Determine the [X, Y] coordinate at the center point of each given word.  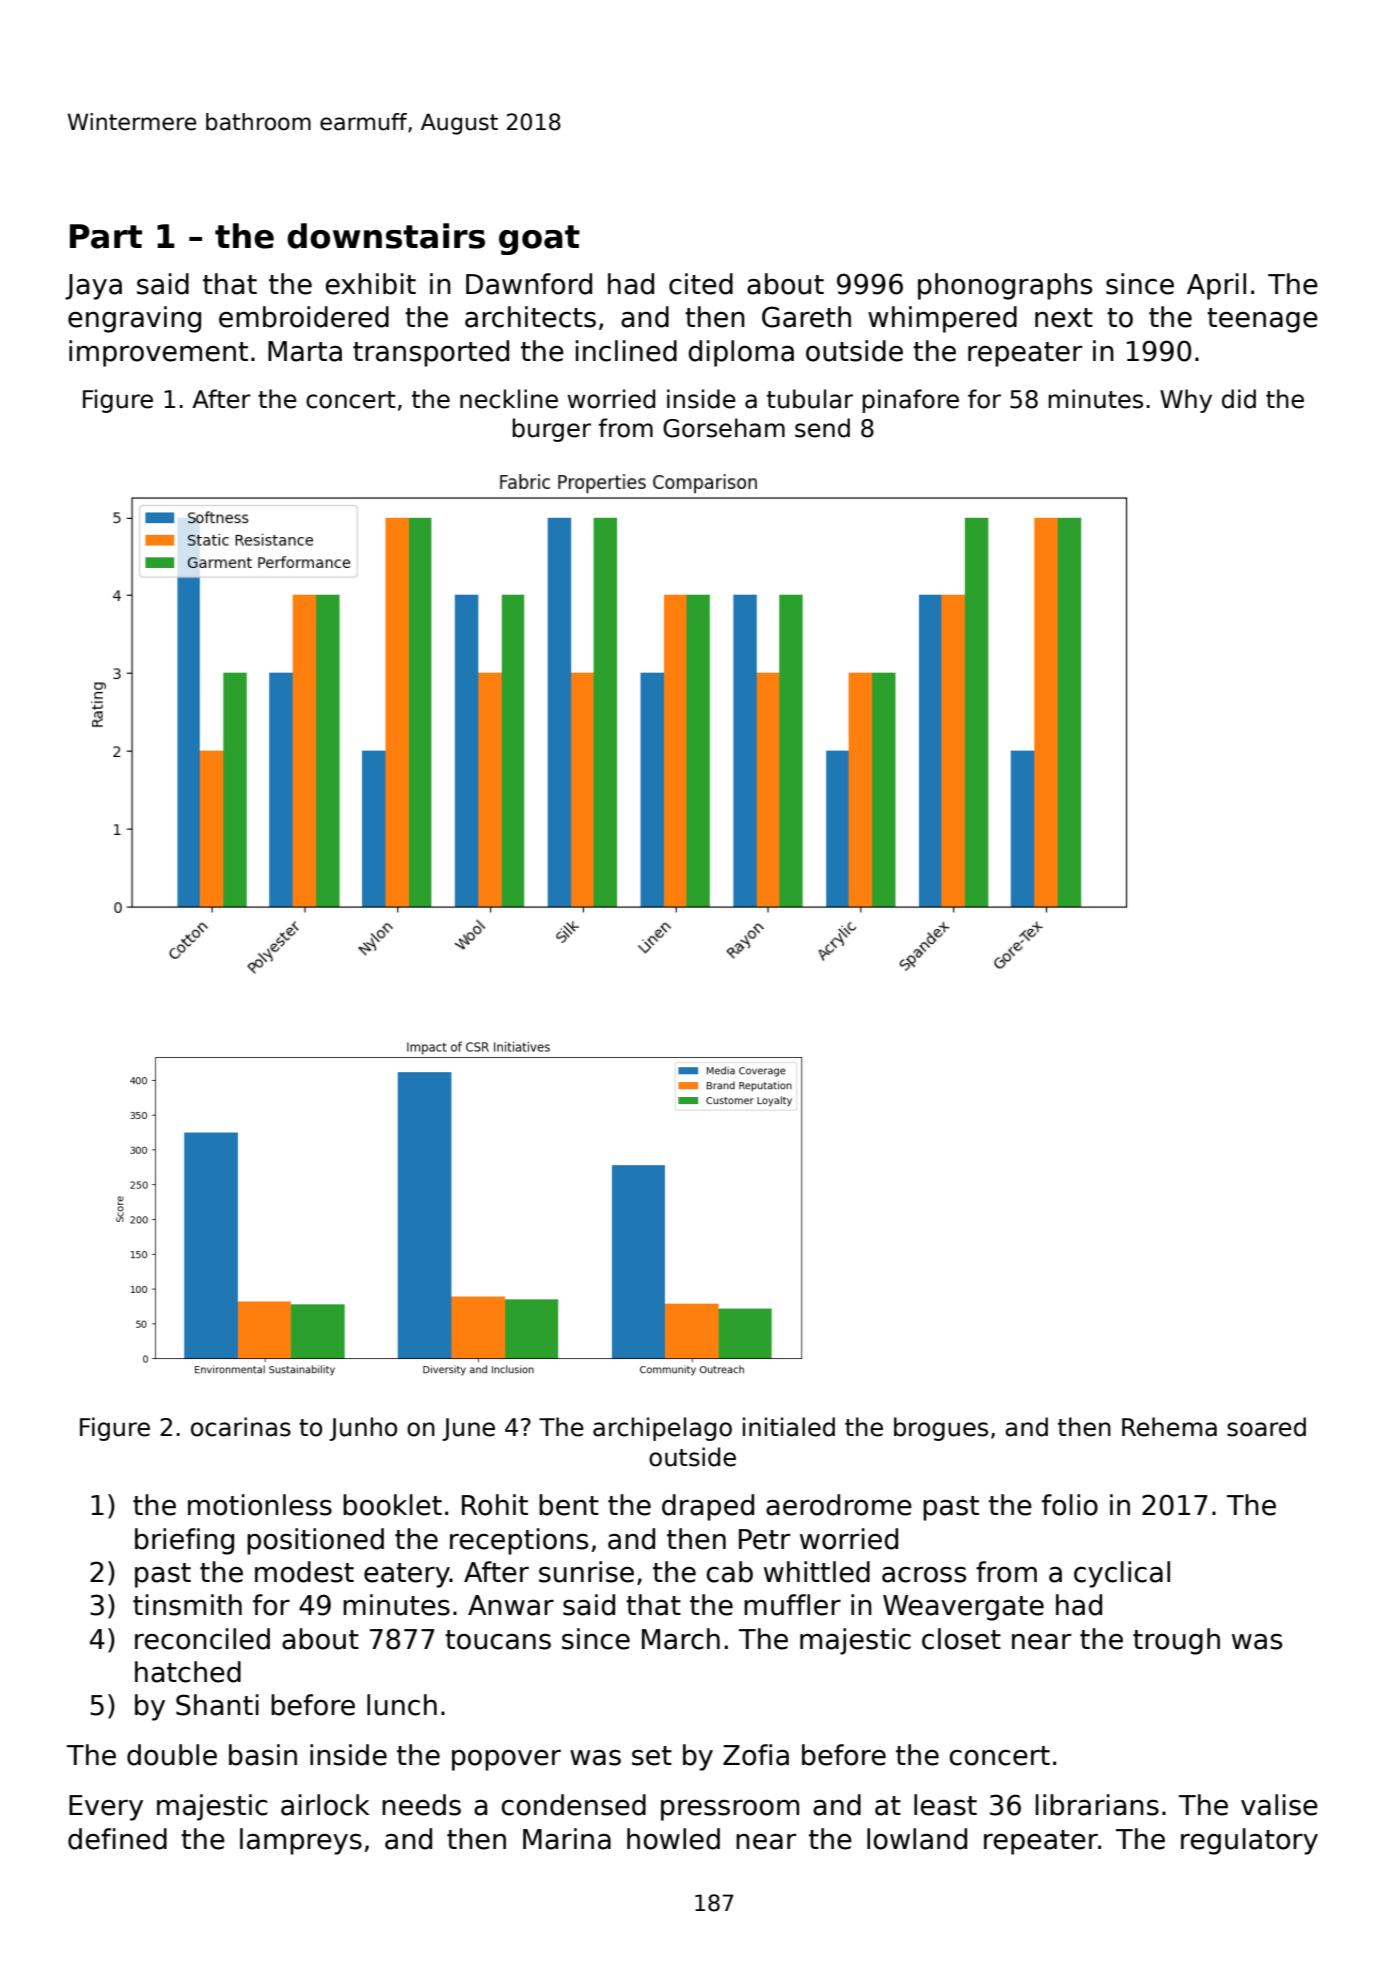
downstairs [386, 236]
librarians [1097, 1805]
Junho [363, 1429]
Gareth [806, 317]
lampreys [301, 1841]
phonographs [1005, 286]
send [822, 428]
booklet [392, 1505]
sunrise [586, 1572]
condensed [573, 1805]
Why [1186, 401]
